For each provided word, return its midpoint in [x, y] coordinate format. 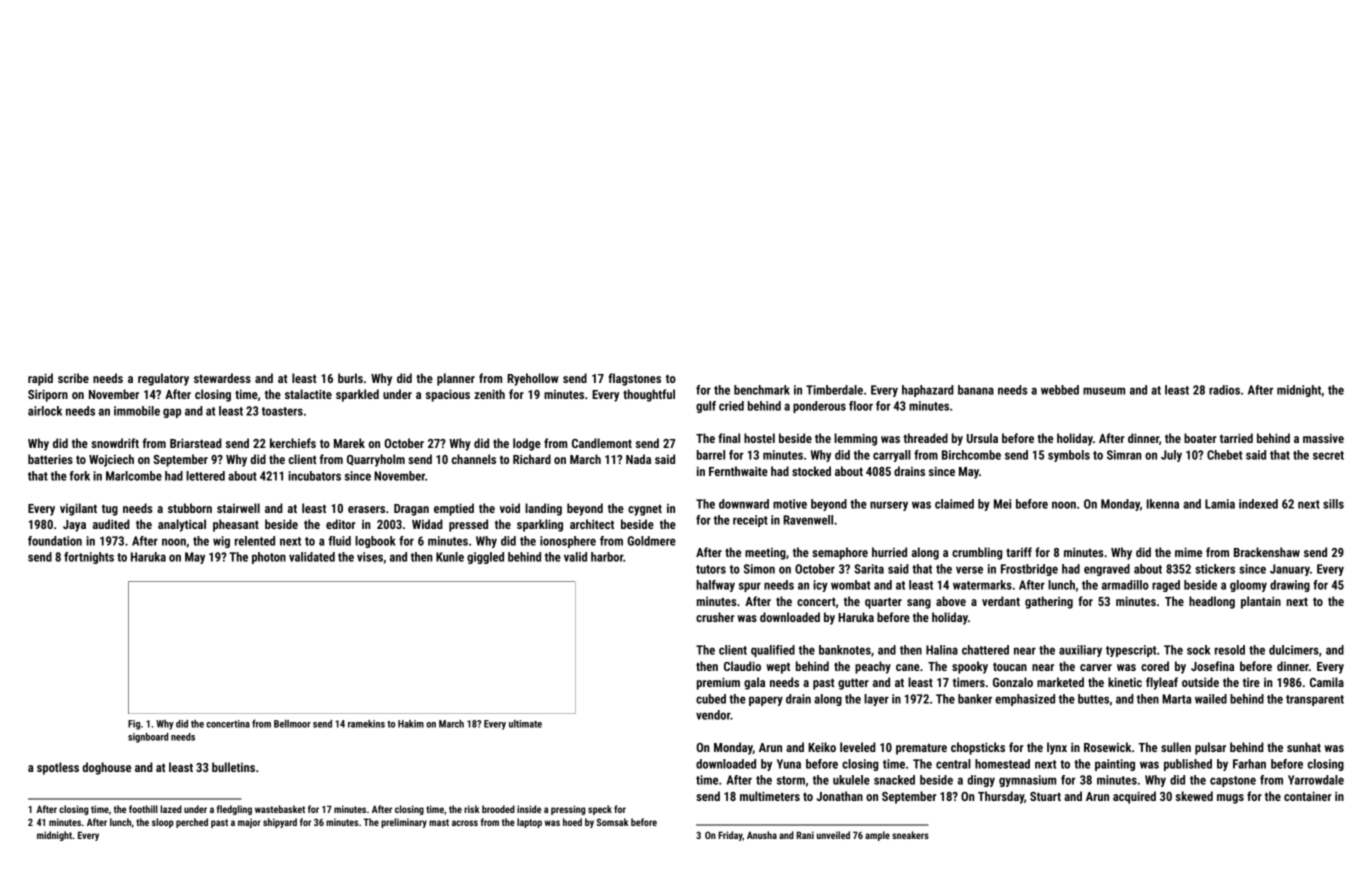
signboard [148, 738]
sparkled [357, 395]
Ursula [982, 438]
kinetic [1125, 682]
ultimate [525, 724]
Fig [134, 725]
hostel [759, 438]
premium [718, 683]
